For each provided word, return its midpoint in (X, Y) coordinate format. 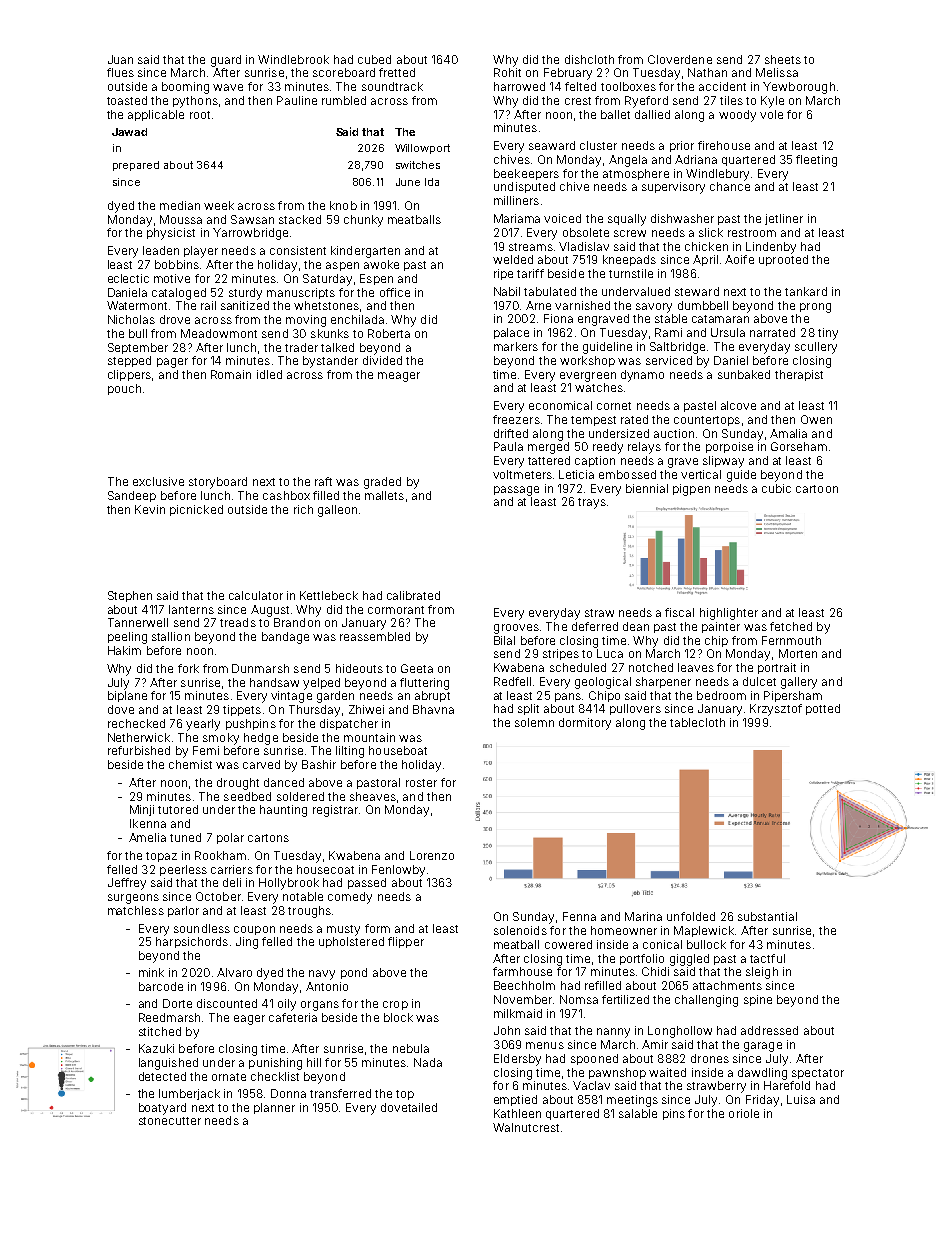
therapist (799, 375)
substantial (767, 916)
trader (301, 347)
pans (568, 697)
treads (238, 622)
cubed (374, 59)
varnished (582, 305)
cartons (268, 838)
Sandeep (132, 496)
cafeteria (293, 1017)
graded (382, 483)
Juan (120, 59)
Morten (798, 653)
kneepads (629, 260)
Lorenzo (432, 855)
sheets (783, 59)
